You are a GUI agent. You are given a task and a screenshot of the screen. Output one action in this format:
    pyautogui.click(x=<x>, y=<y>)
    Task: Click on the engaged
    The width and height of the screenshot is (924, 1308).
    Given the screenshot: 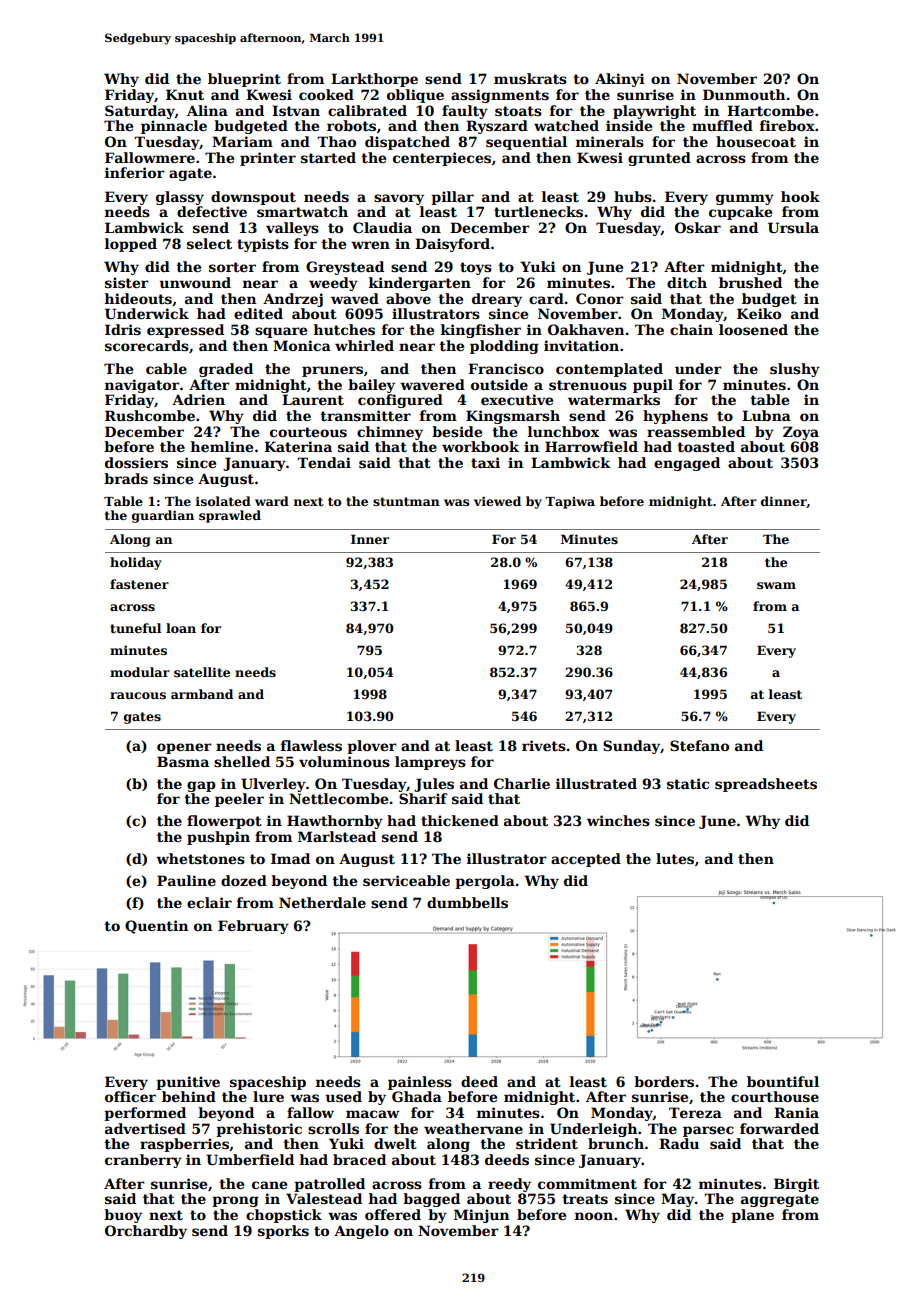 What is the action you would take?
    pyautogui.click(x=687, y=464)
